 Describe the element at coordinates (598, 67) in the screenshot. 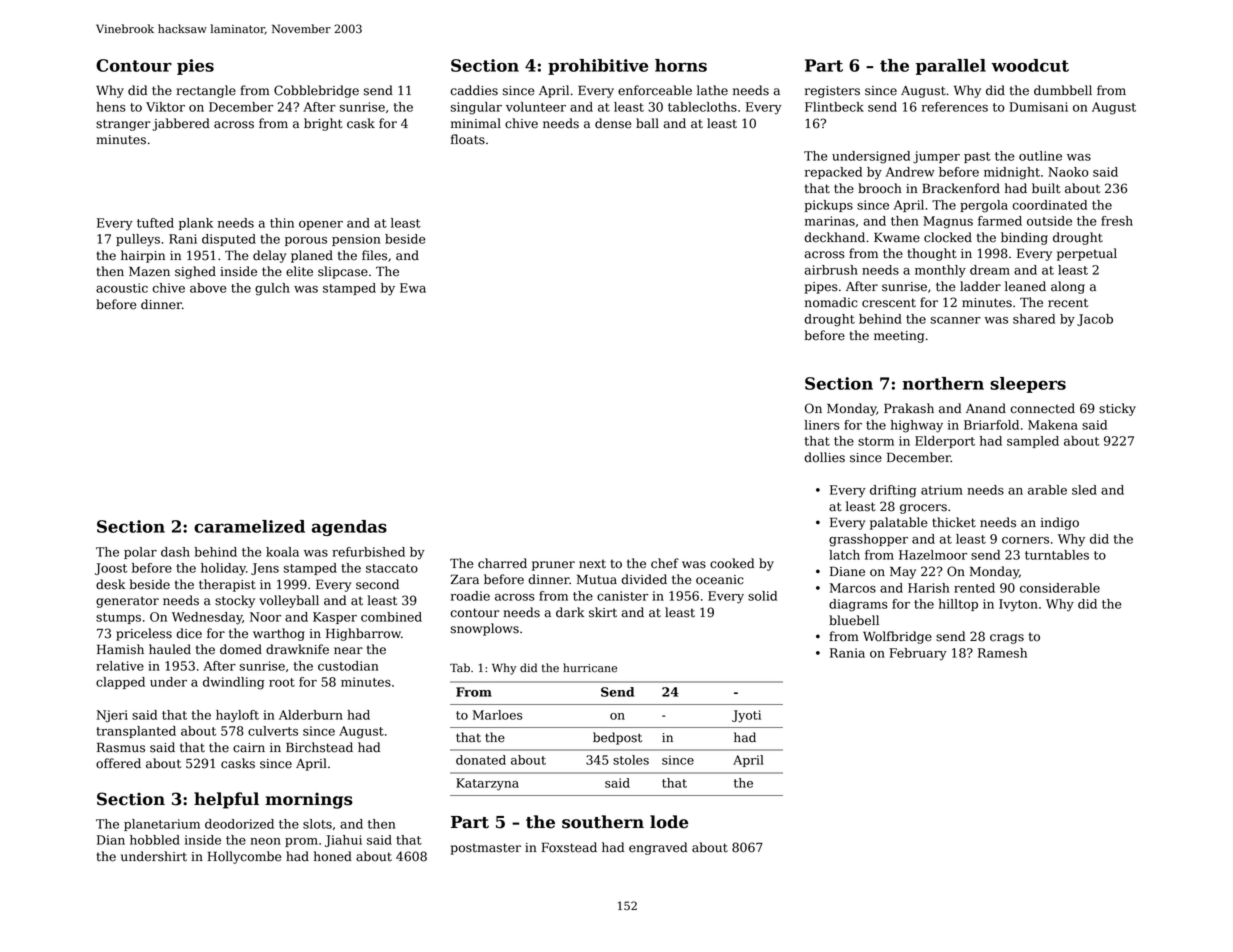

I see `prohibitive` at that location.
